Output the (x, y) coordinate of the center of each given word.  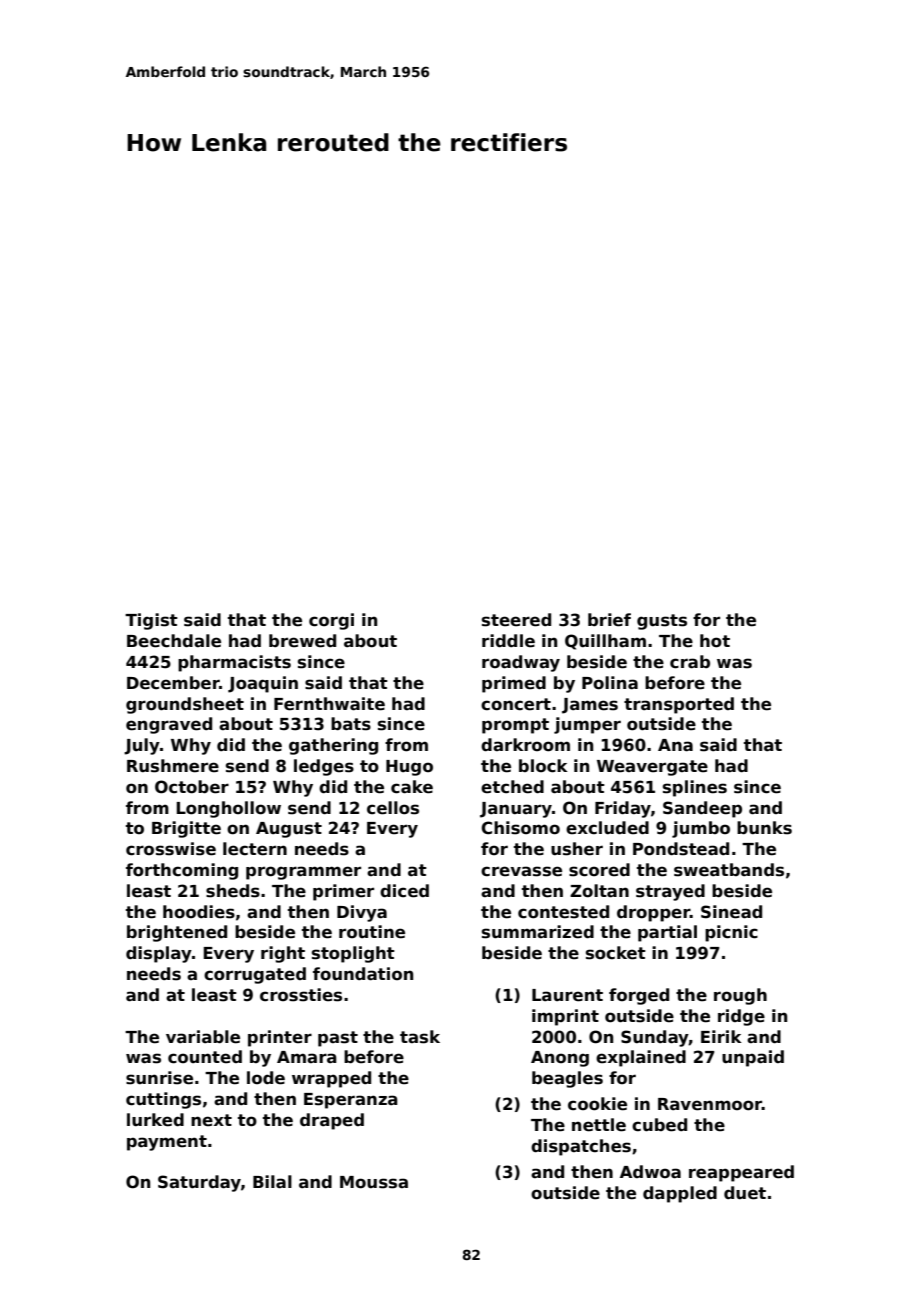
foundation (363, 974)
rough (740, 996)
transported (679, 705)
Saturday (199, 1183)
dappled (680, 1194)
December (173, 683)
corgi (331, 621)
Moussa (374, 1182)
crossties (301, 995)
